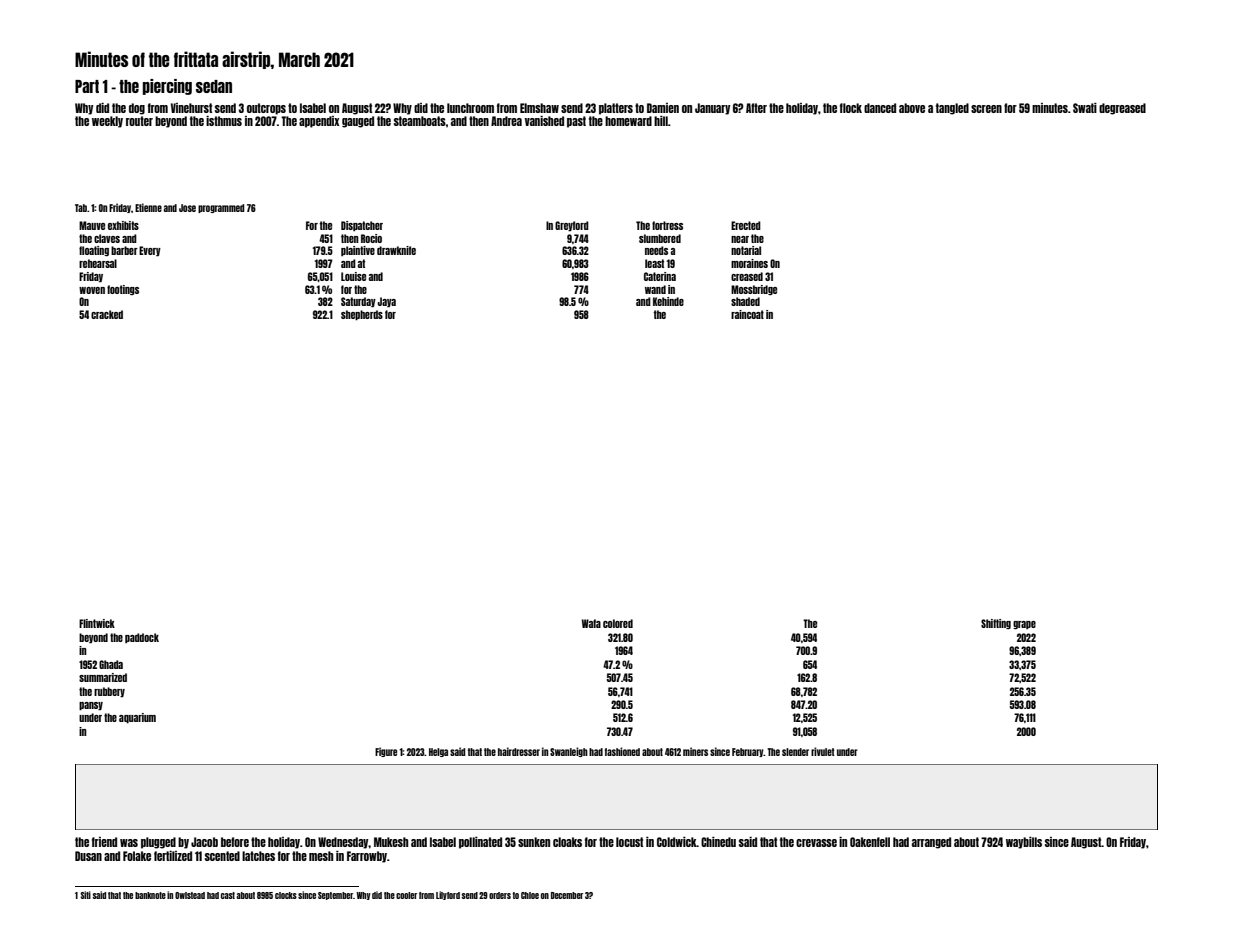  I want to click on above, so click(912, 108).
